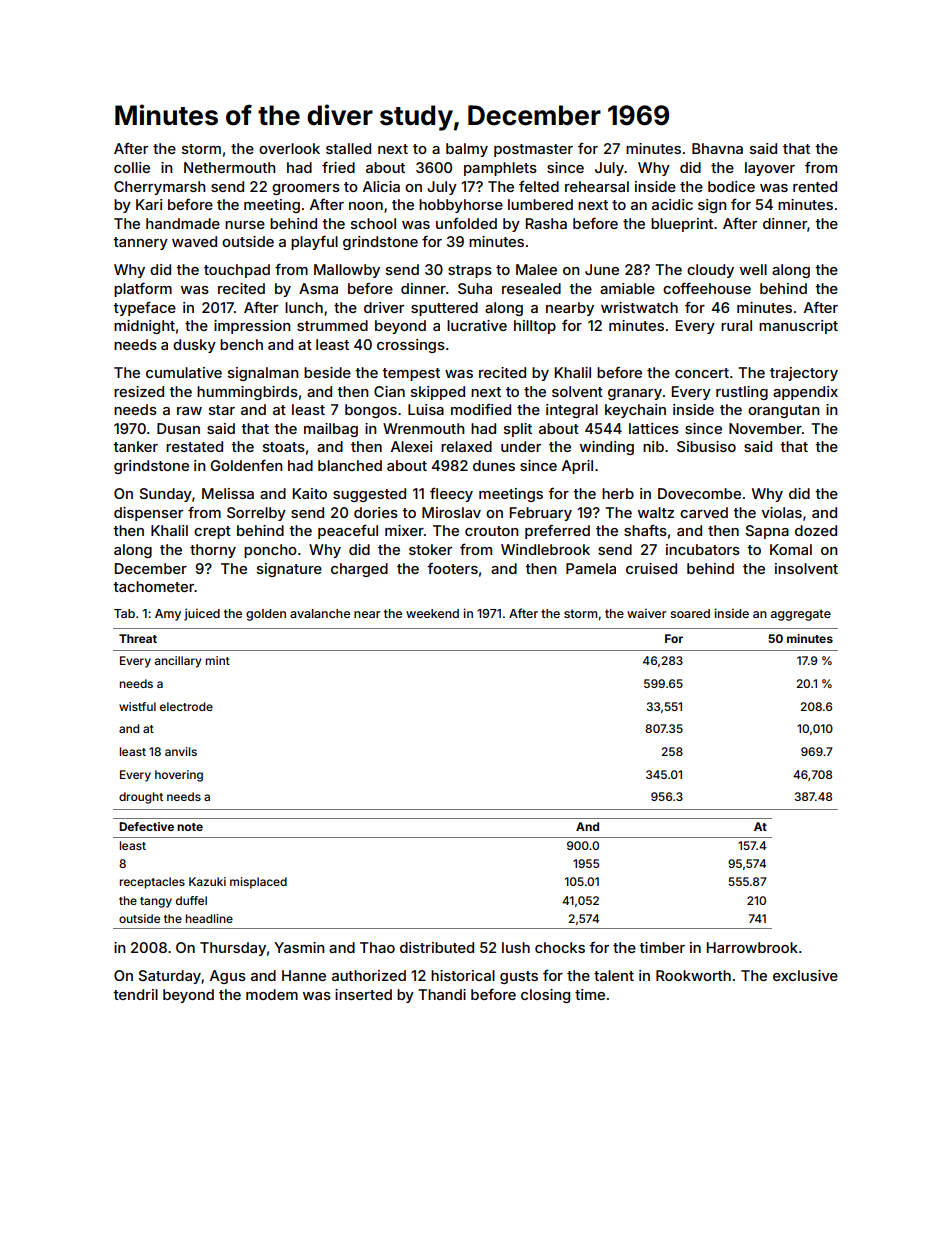  I want to click on weekend, so click(432, 613).
